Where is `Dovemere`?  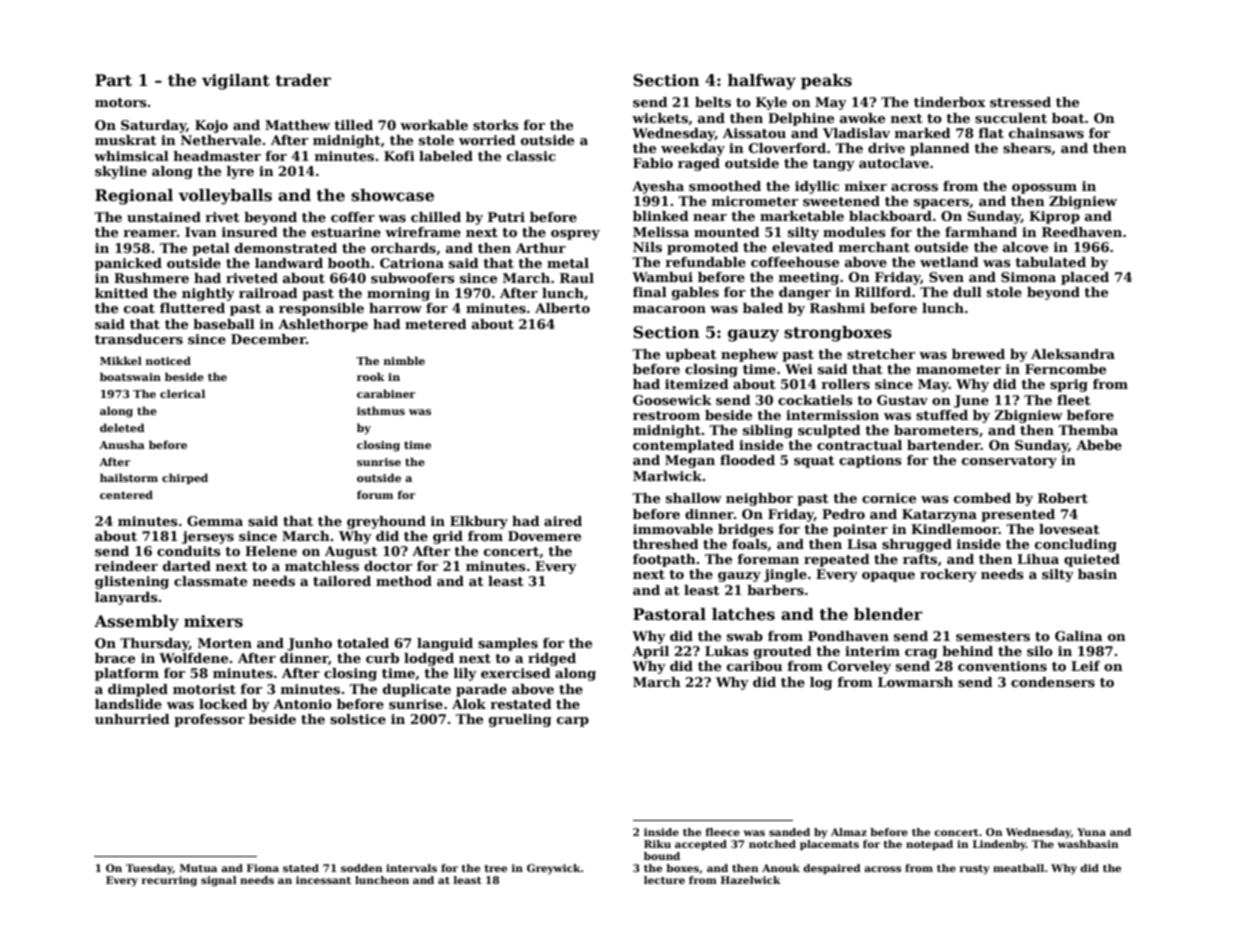
Dovemere is located at coordinates (544, 536).
